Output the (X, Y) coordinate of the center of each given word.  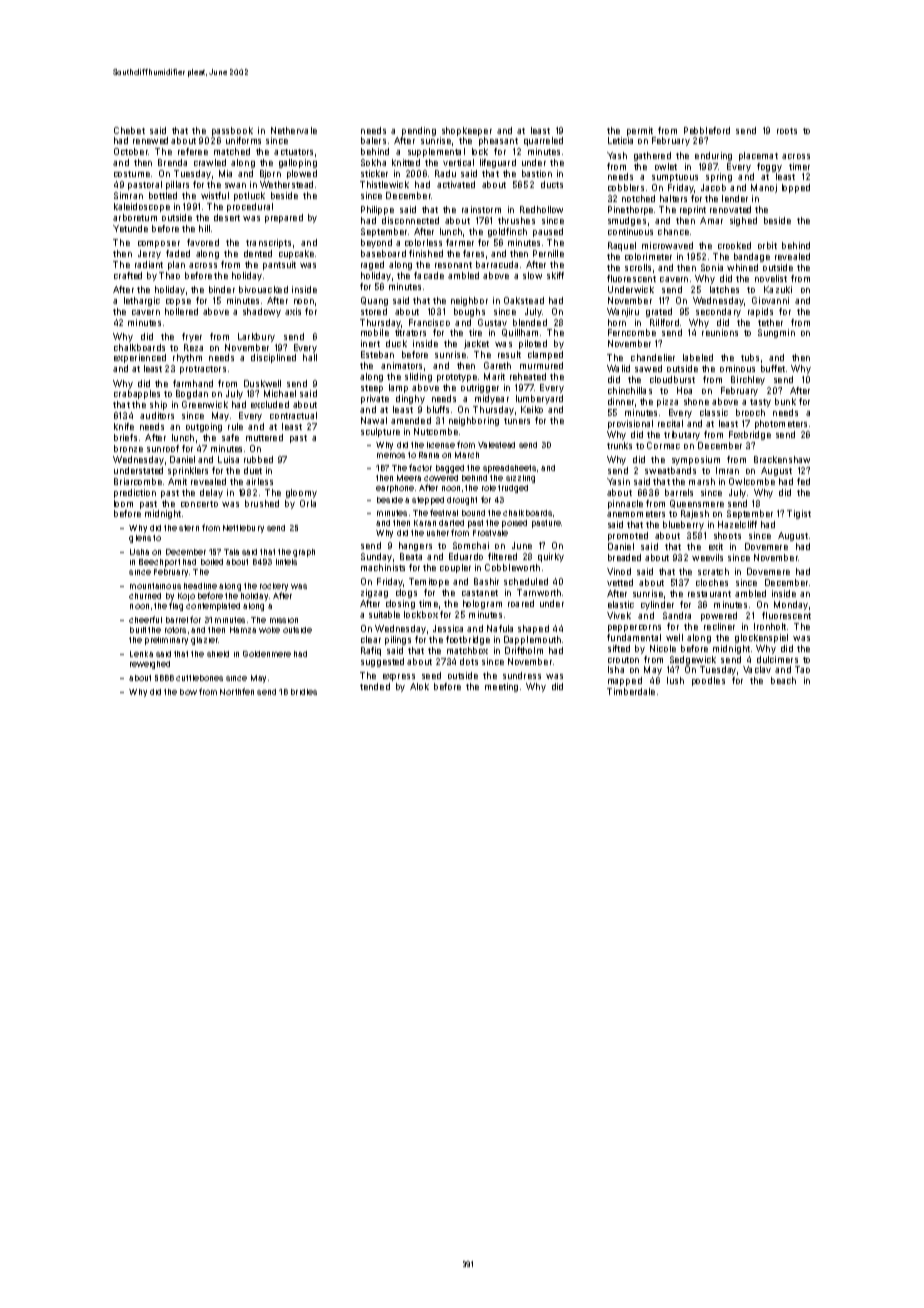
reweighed (150, 665)
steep (372, 389)
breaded (624, 557)
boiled (212, 562)
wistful (215, 195)
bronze (128, 448)
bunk (785, 401)
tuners (517, 421)
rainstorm (481, 209)
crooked (734, 245)
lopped (796, 188)
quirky (551, 557)
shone (696, 401)
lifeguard (498, 163)
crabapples (137, 394)
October (131, 151)
